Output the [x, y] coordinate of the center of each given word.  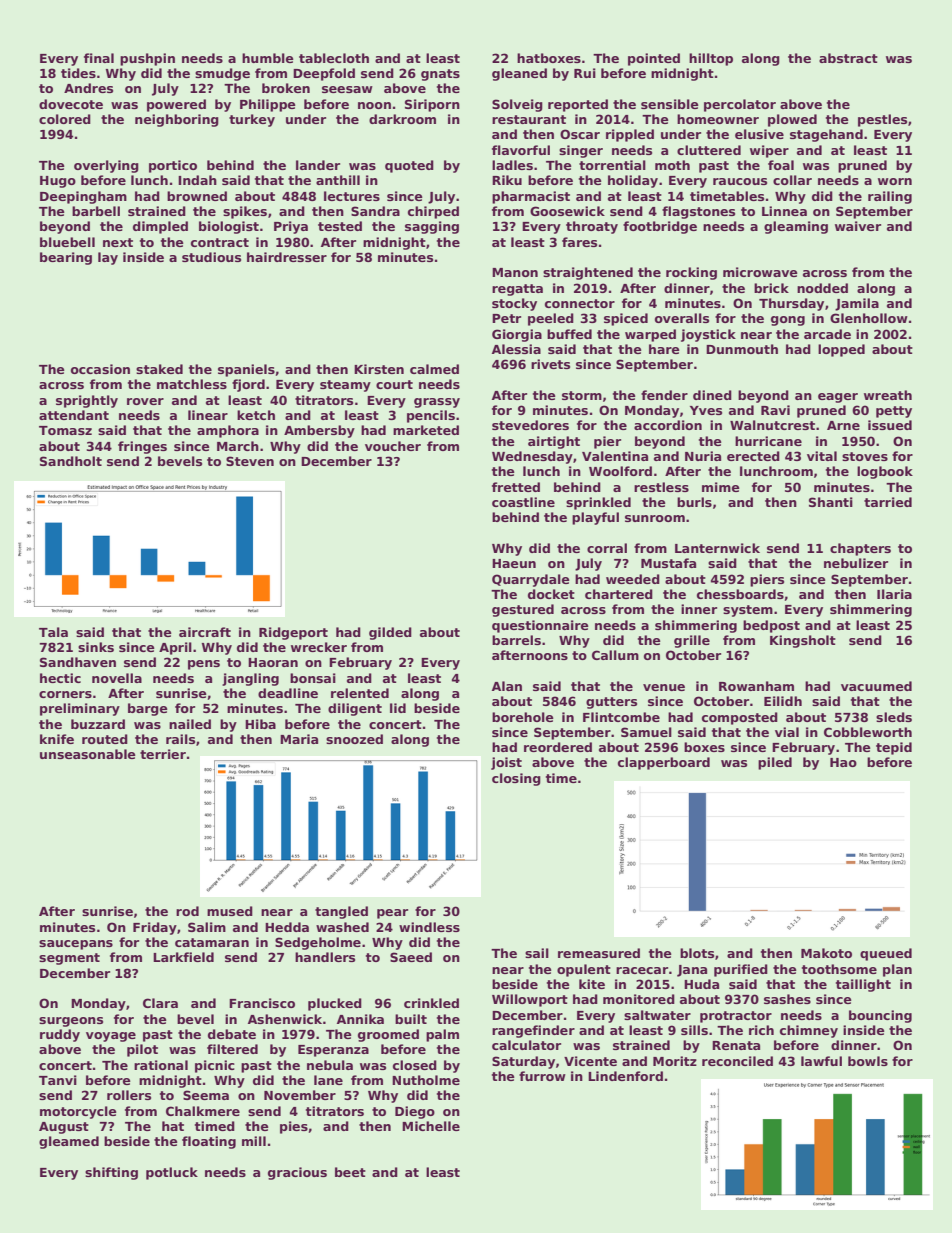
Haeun [514, 563]
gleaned [519, 74]
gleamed [69, 1142]
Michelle [431, 1126]
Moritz [675, 1061]
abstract [848, 58]
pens [204, 665]
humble [268, 58]
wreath [888, 395]
